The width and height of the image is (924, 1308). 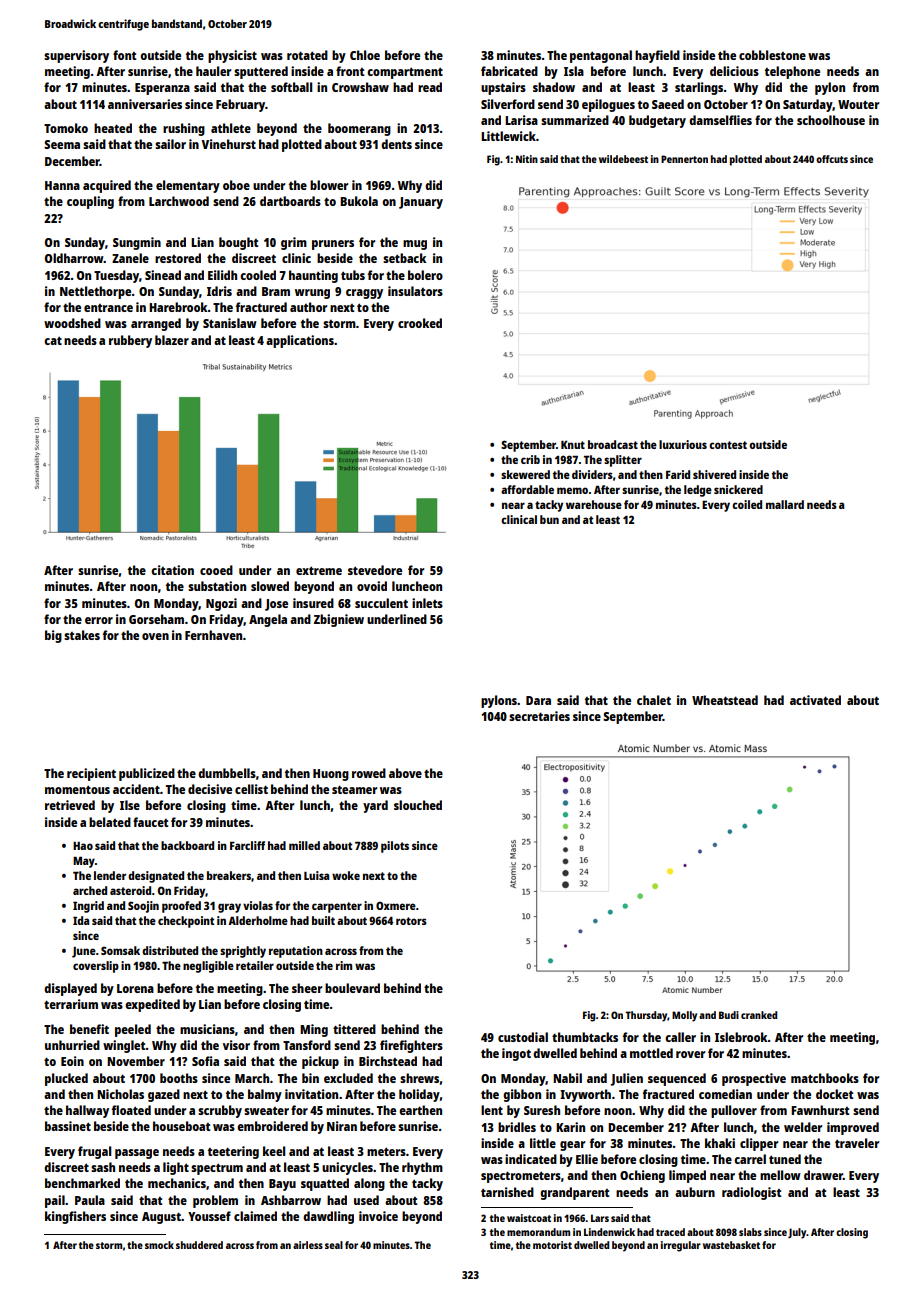 What do you see at coordinates (396, 144) in the image?
I see `dents` at bounding box center [396, 144].
